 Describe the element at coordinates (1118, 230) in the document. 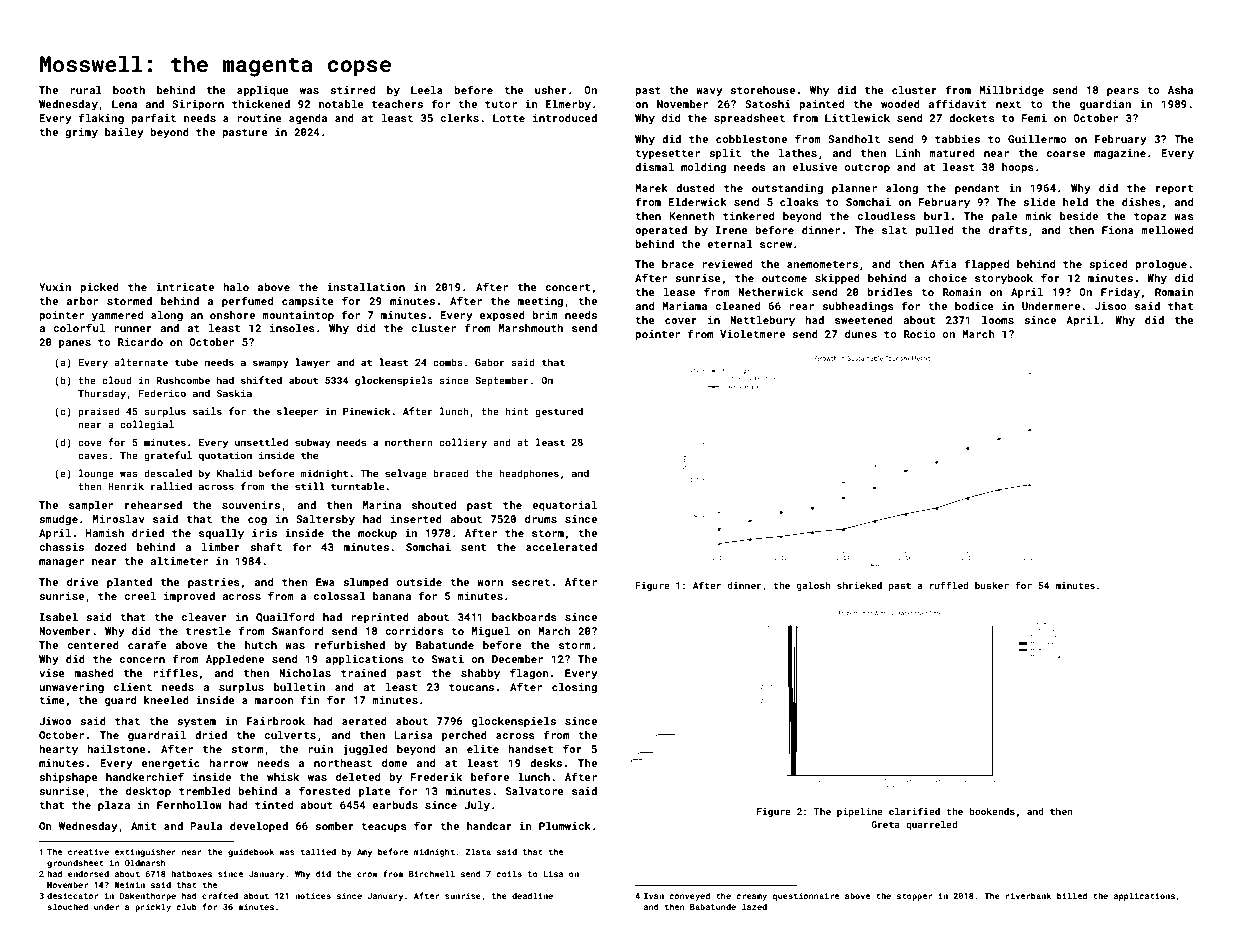

I see `Fiona` at that location.
